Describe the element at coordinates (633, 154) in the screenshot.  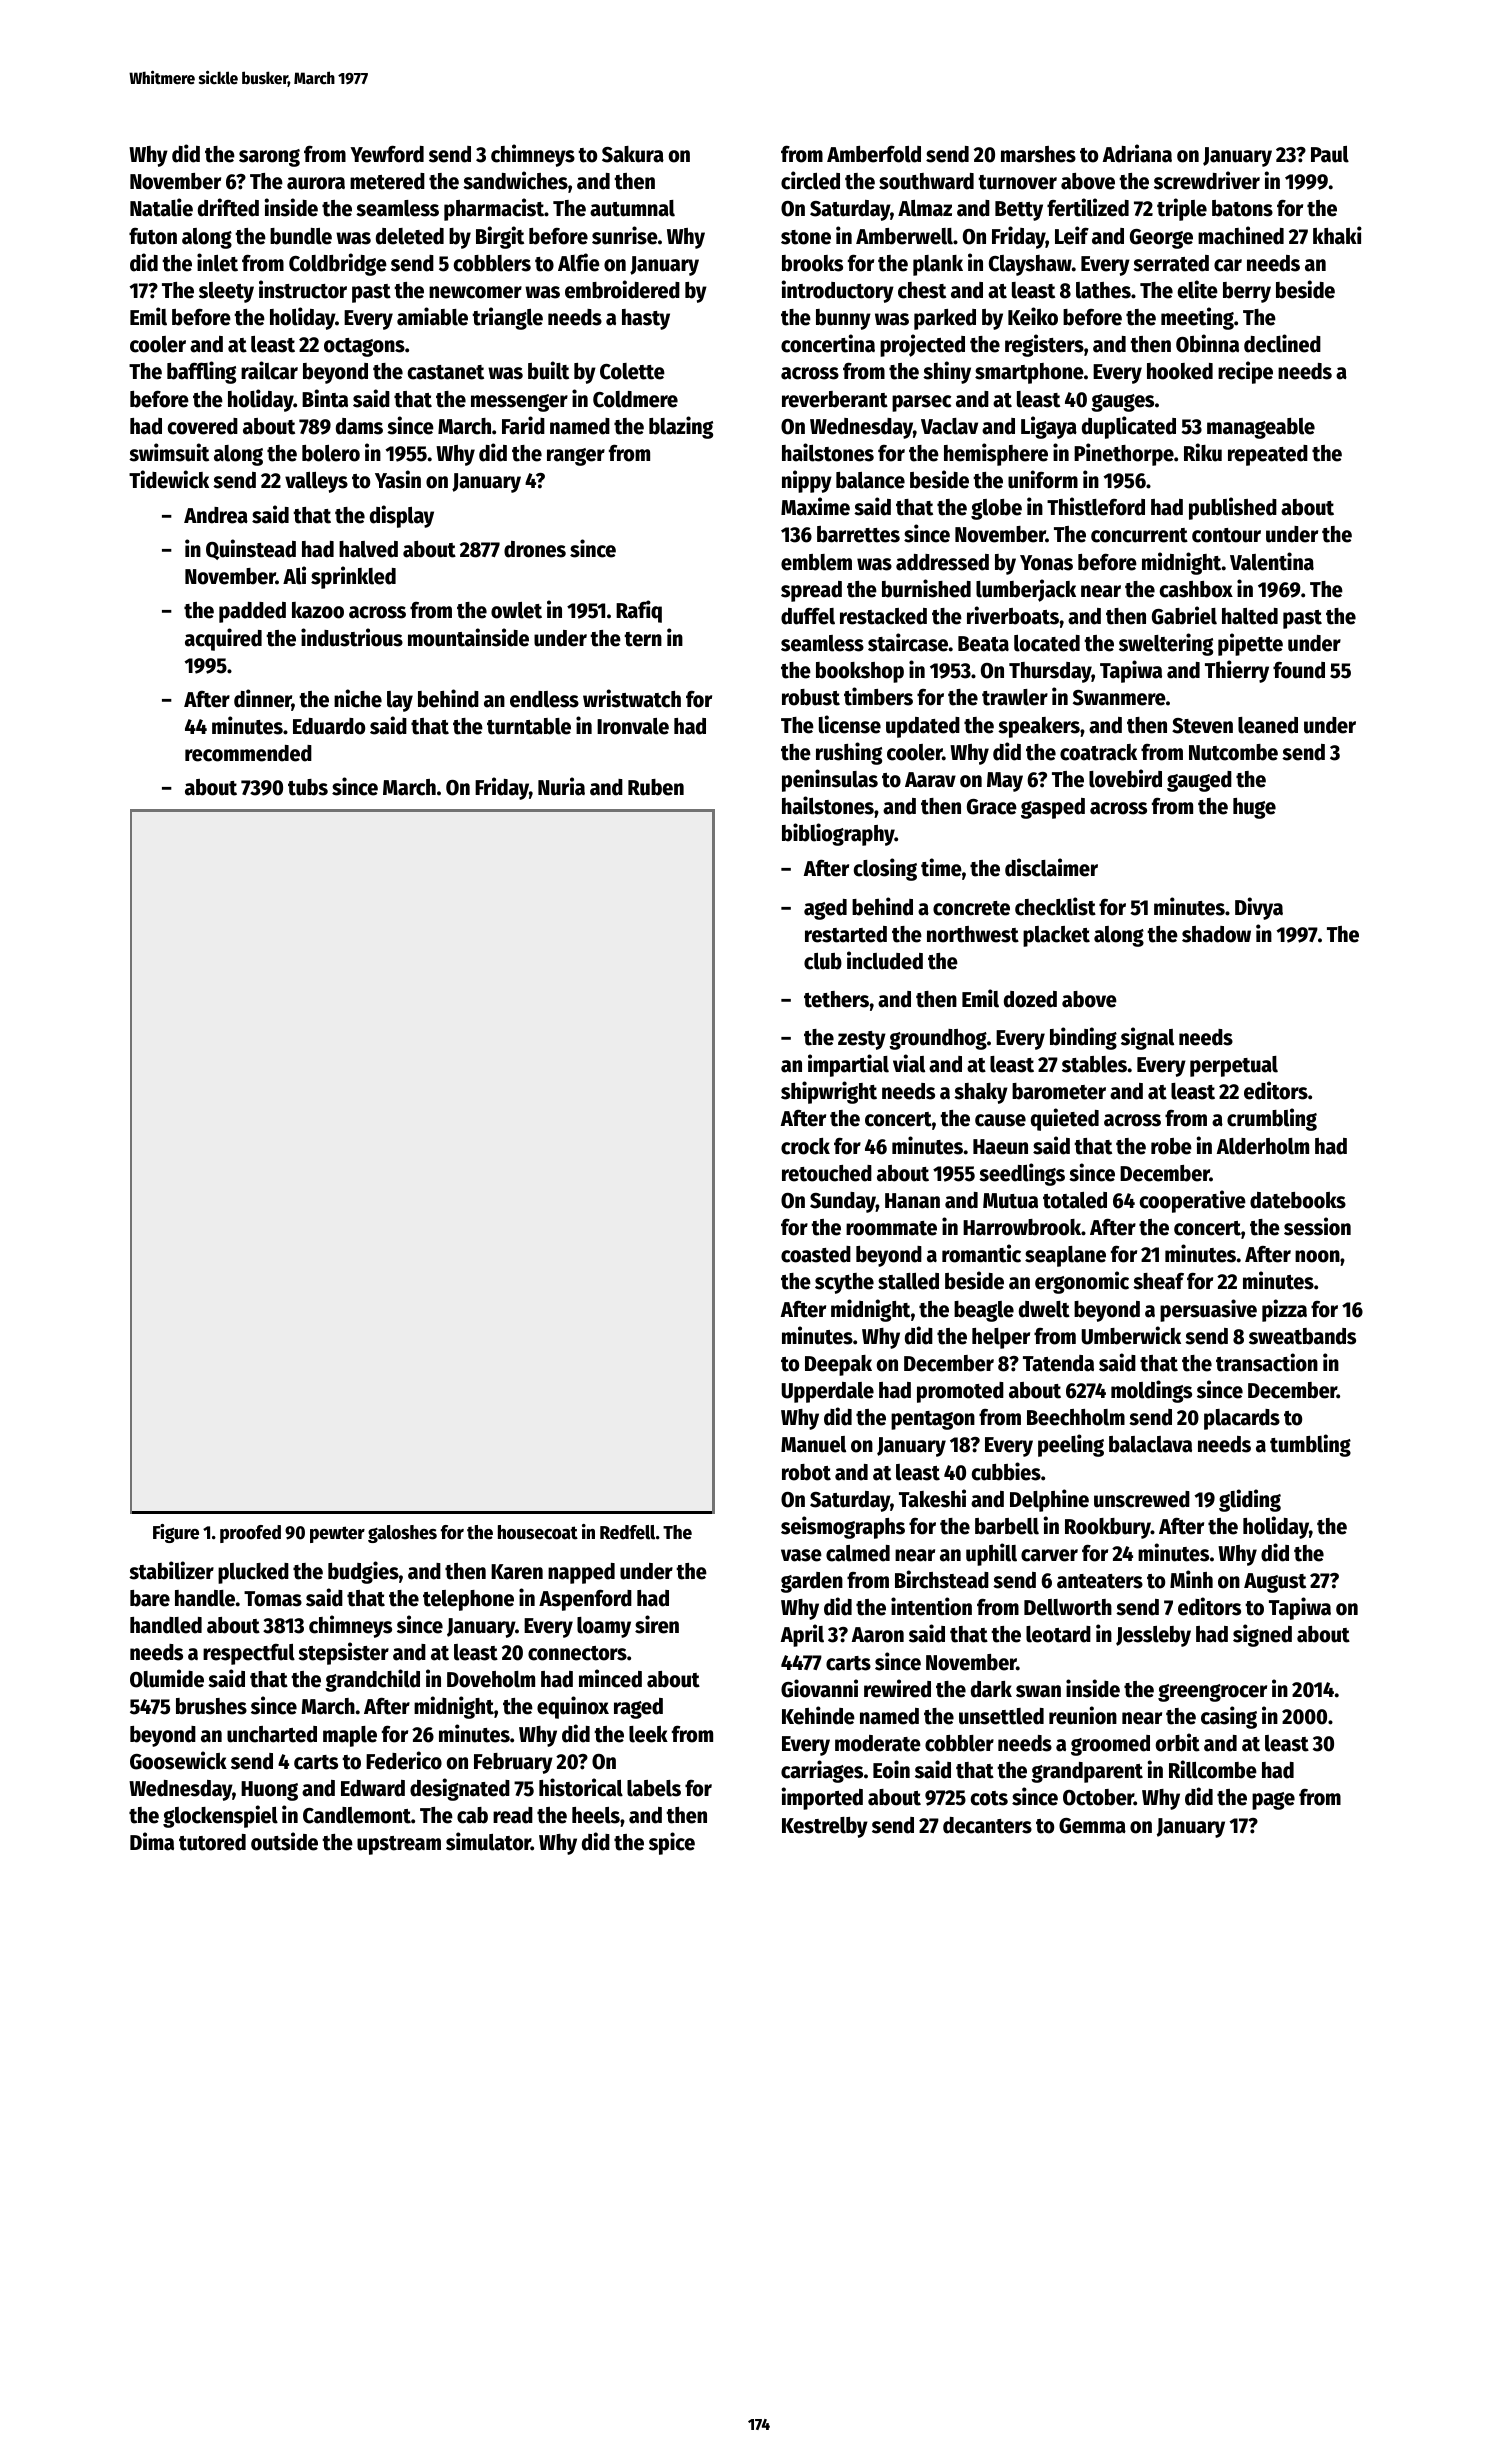
I see `Sakura` at that location.
